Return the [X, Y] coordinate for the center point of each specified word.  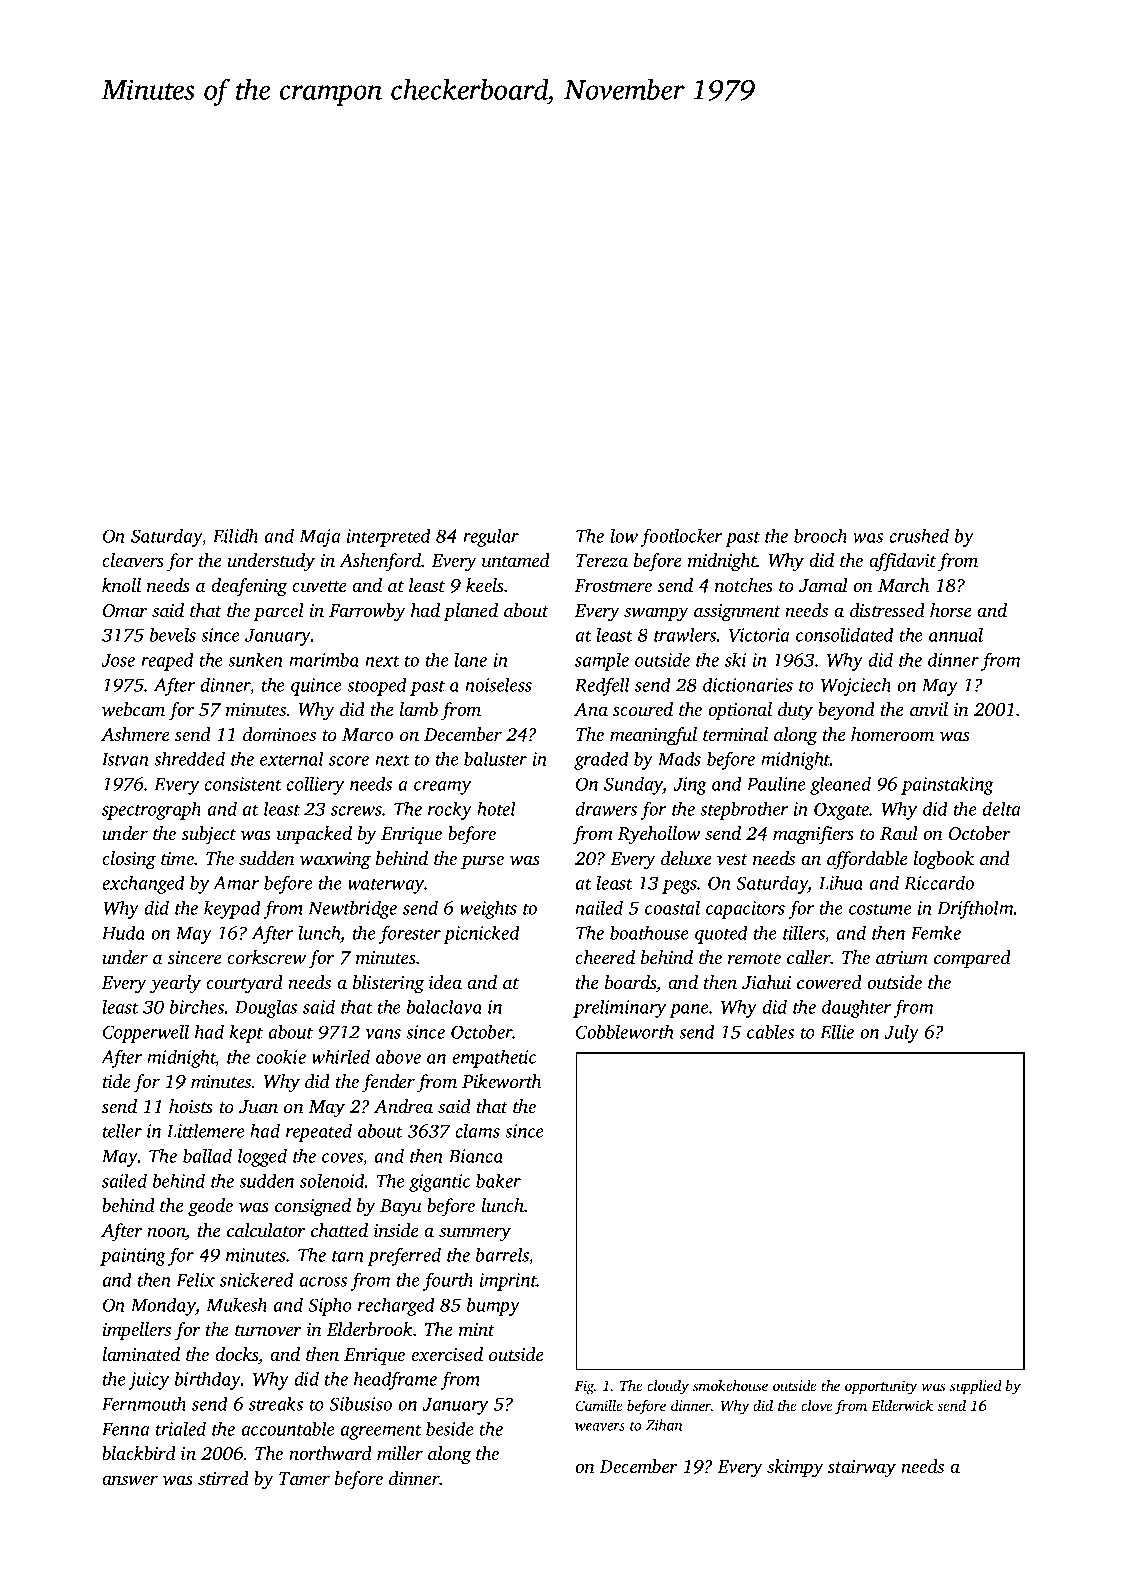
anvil [929, 709]
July [902, 1033]
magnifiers [813, 835]
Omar [125, 611]
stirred [223, 1478]
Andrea [403, 1106]
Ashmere [135, 734]
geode [210, 1207]
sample [602, 661]
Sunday [633, 785]
